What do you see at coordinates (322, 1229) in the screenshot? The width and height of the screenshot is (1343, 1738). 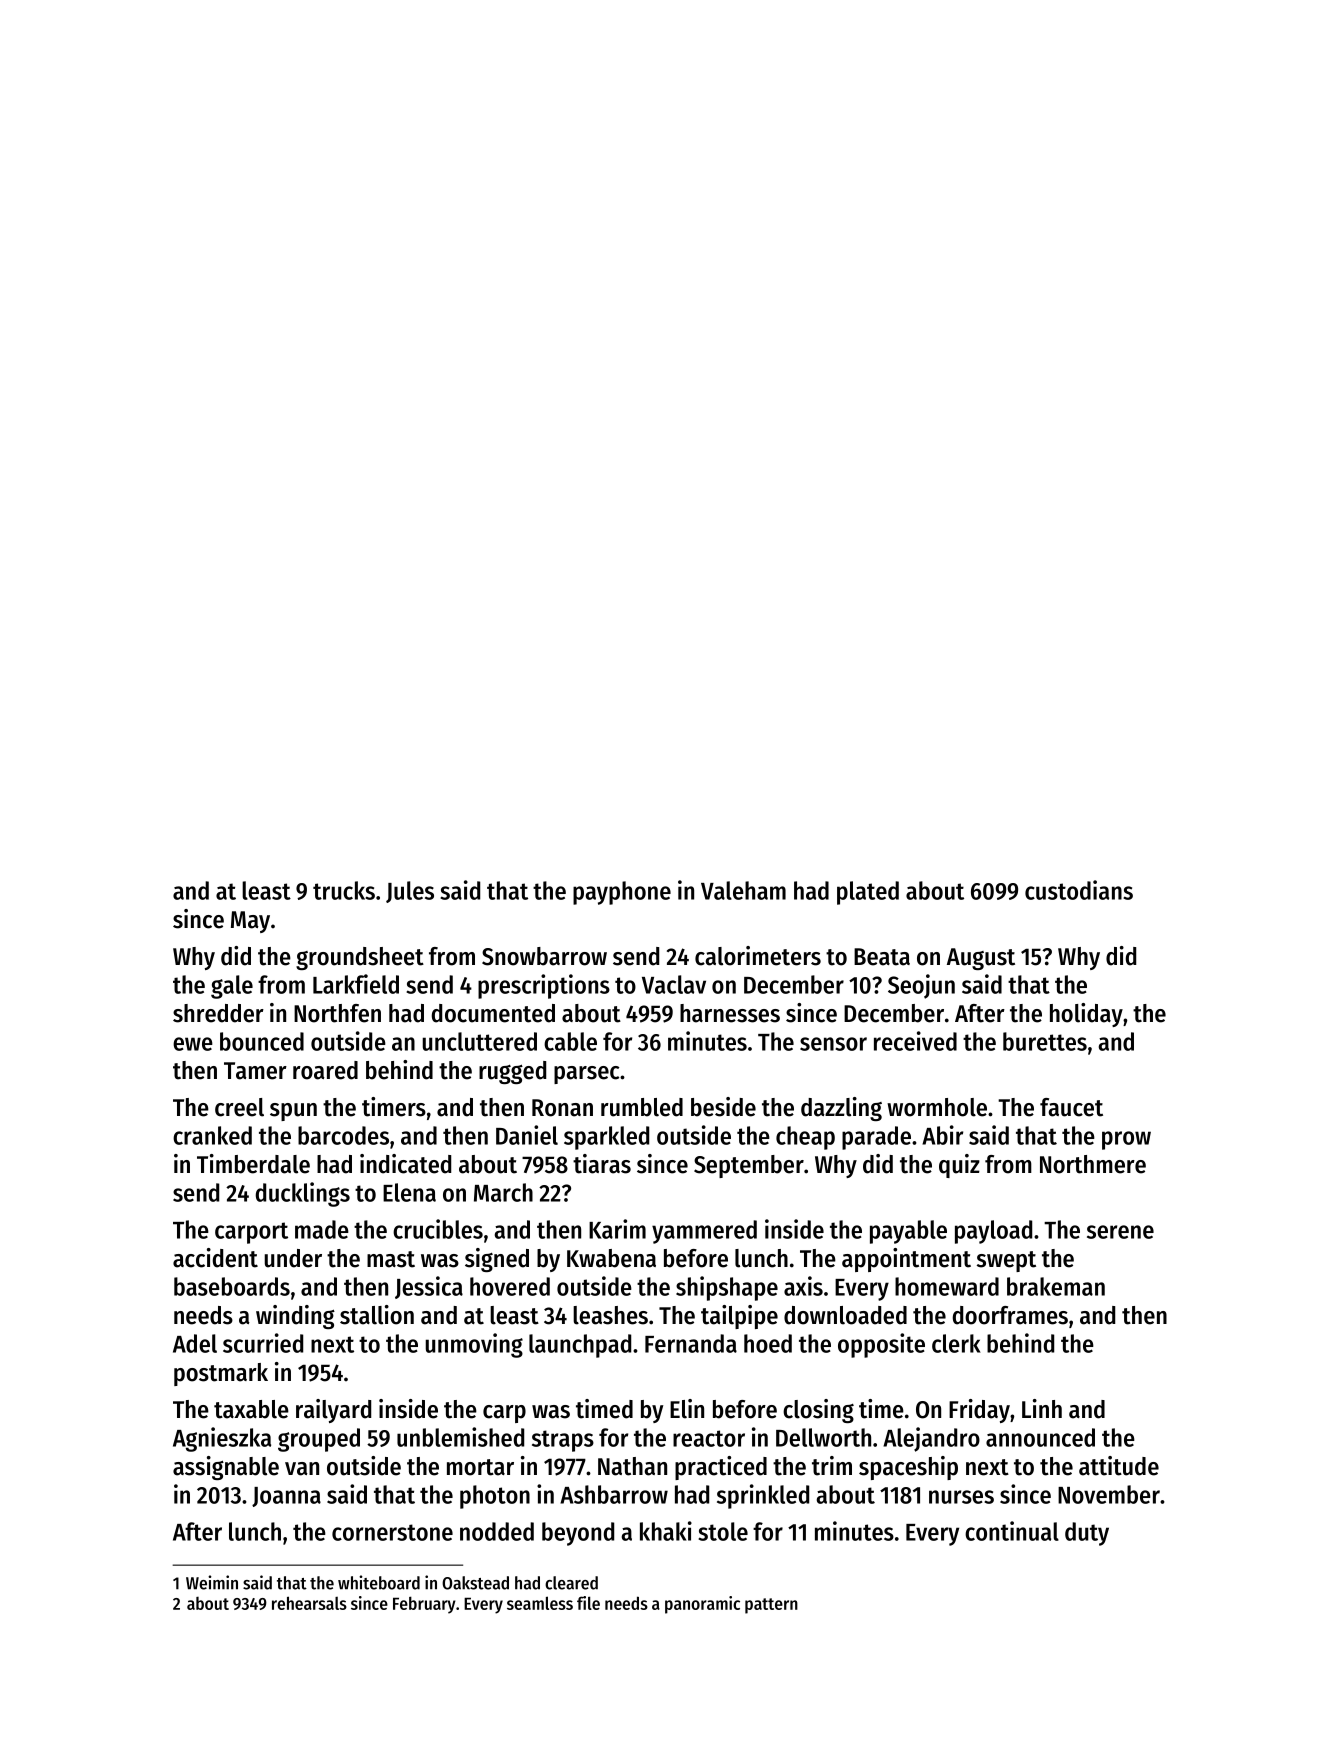 I see `made` at bounding box center [322, 1229].
